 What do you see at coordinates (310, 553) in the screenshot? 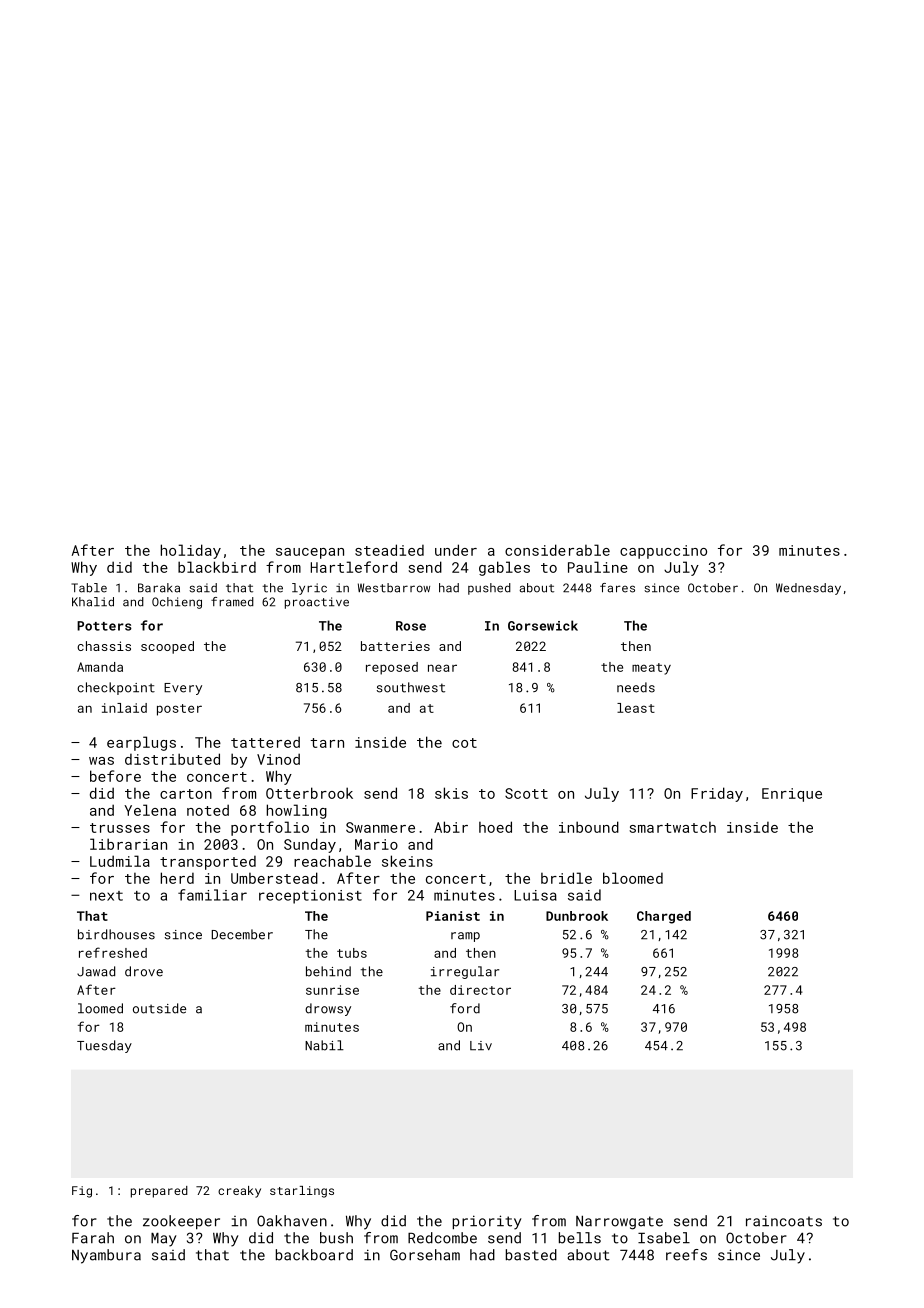
I see `saucepan` at bounding box center [310, 553].
